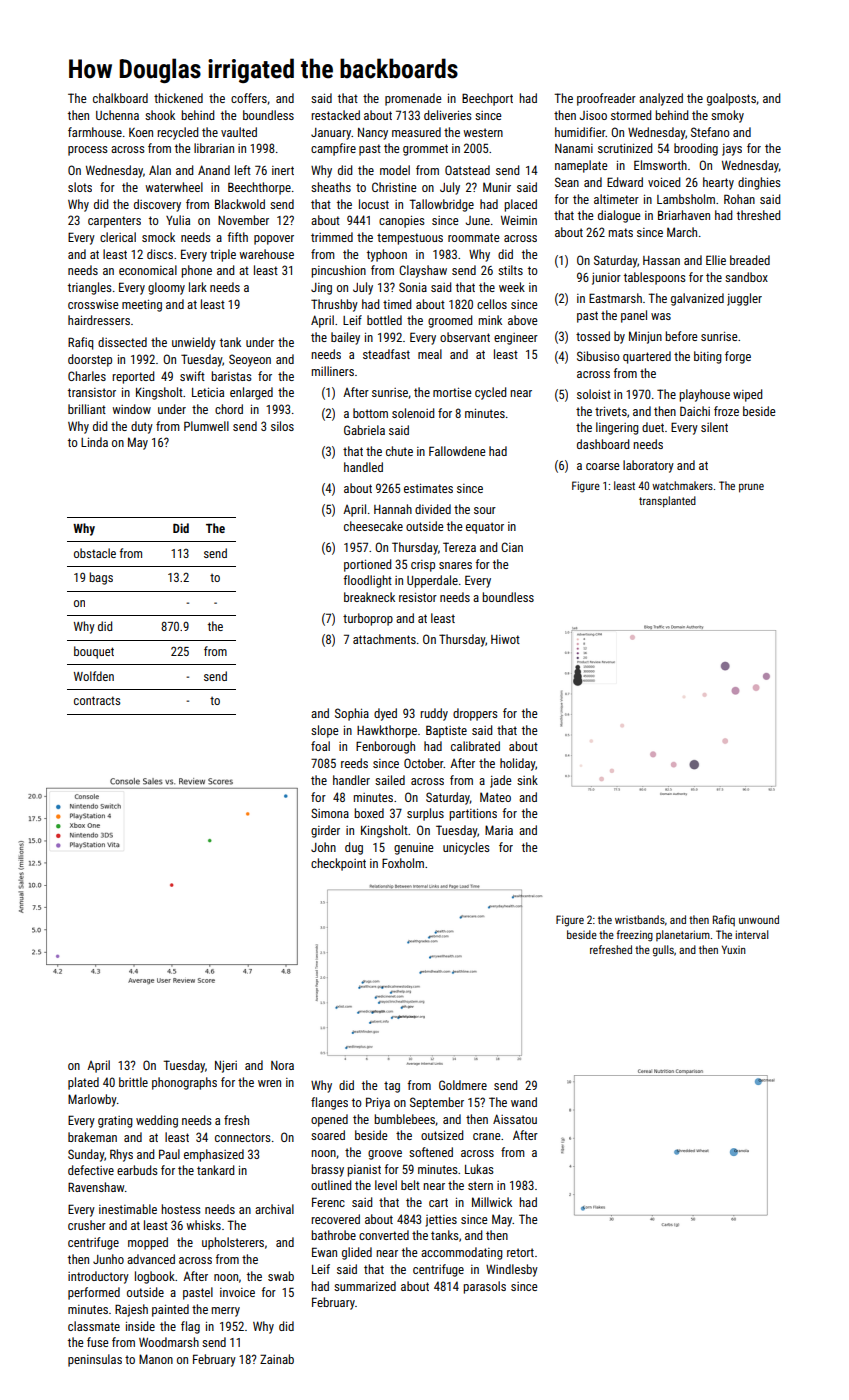 The width and height of the screenshot is (849, 1400). What do you see at coordinates (512, 1270) in the screenshot?
I see `Windlesby` at bounding box center [512, 1270].
